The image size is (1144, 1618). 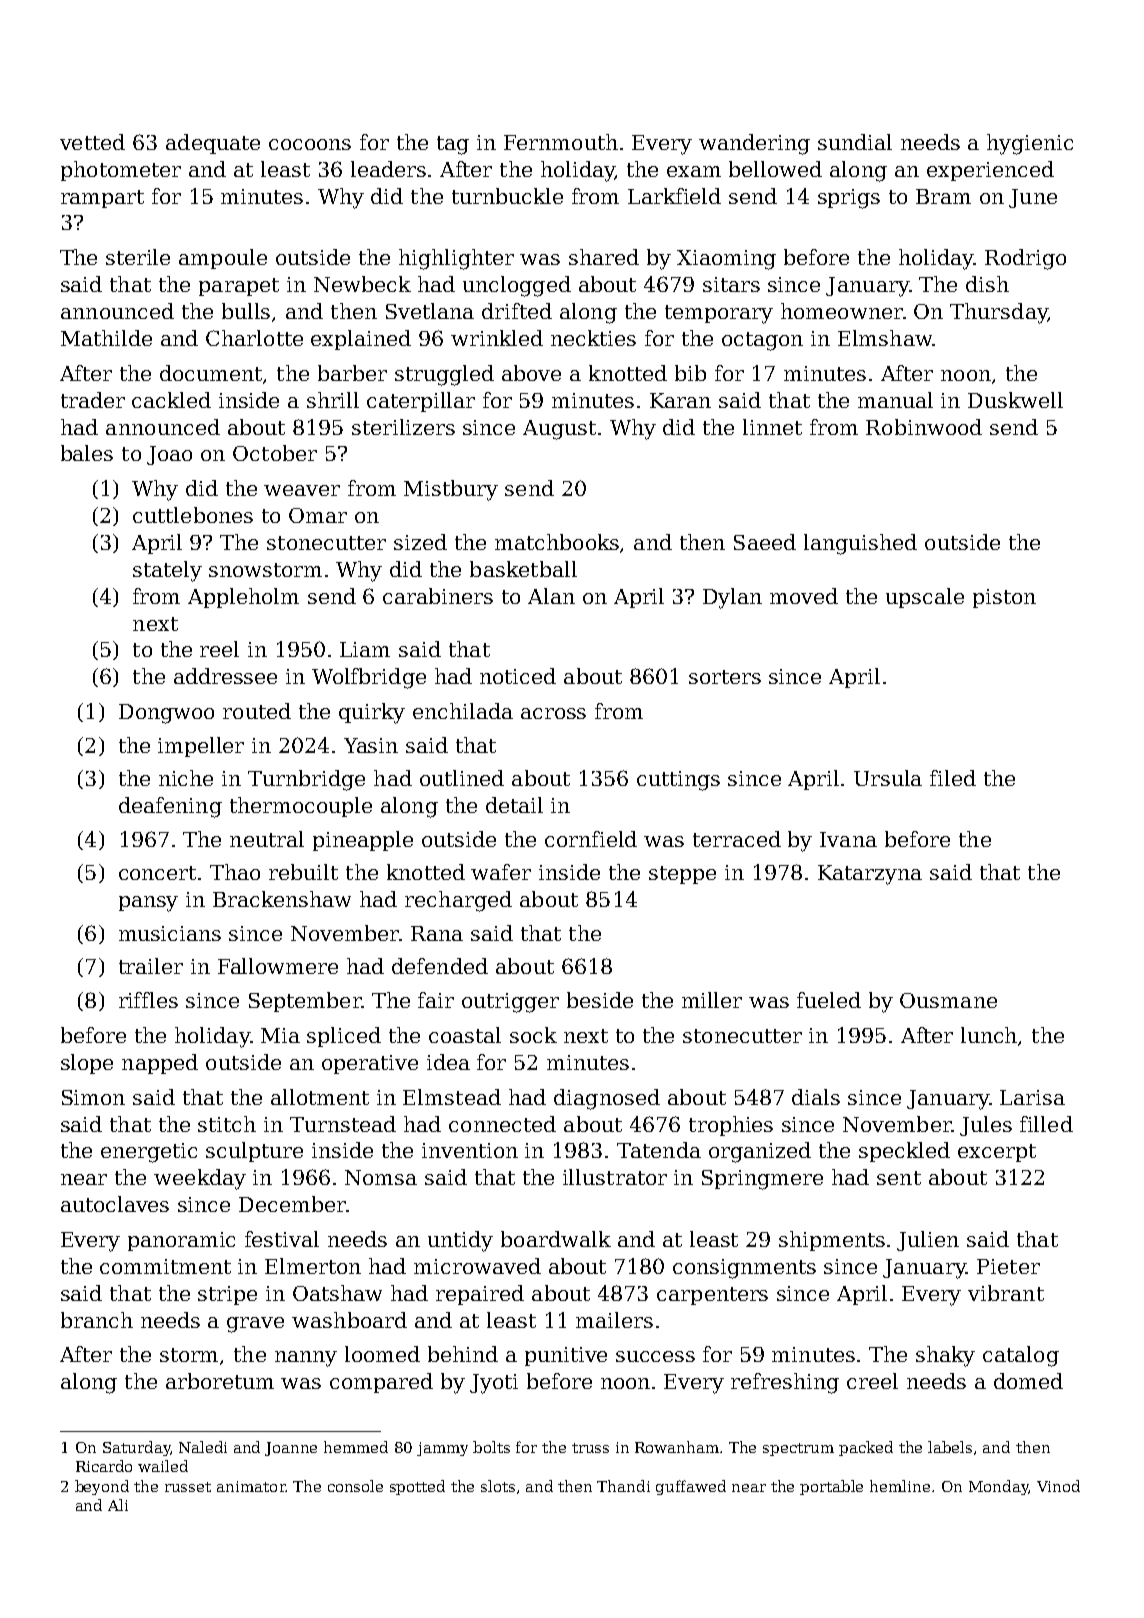 What do you see at coordinates (607, 1099) in the screenshot?
I see `diagnosed` at bounding box center [607, 1099].
